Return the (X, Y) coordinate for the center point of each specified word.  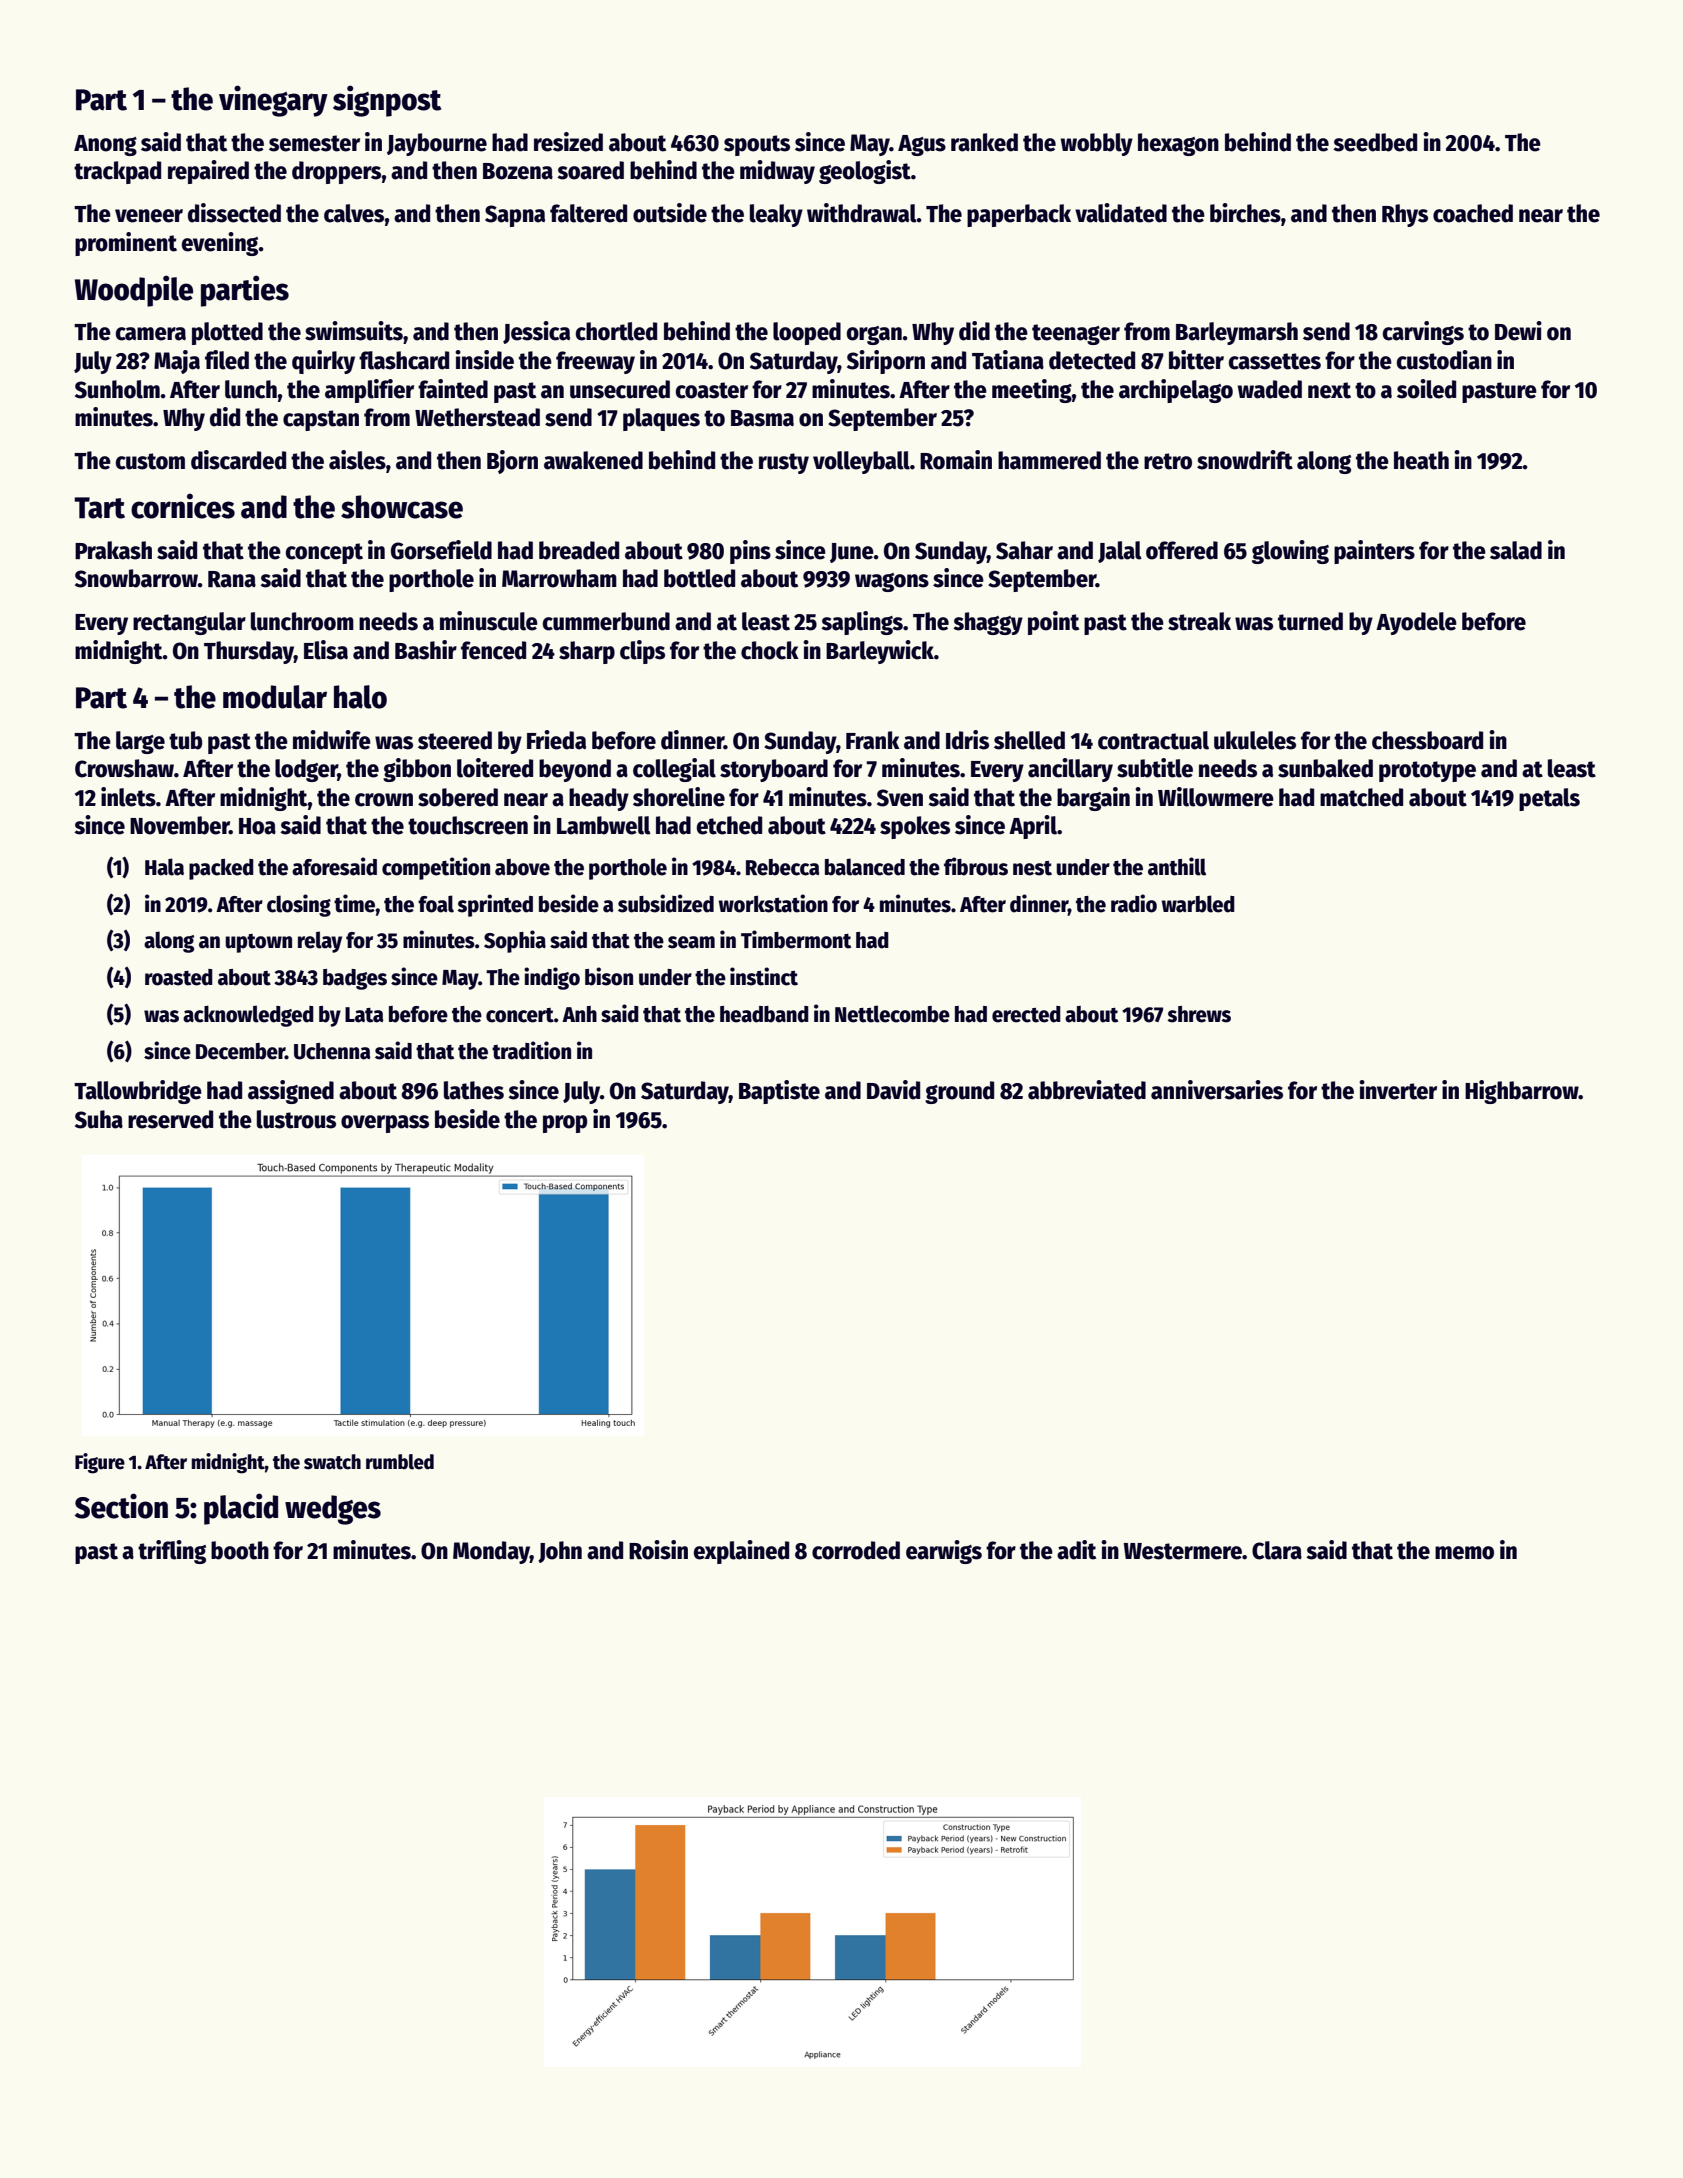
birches (1245, 213)
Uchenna (332, 1051)
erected (1026, 1014)
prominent (126, 244)
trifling (172, 1552)
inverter (1398, 1090)
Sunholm (117, 389)
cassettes (1275, 361)
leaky (776, 215)
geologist (865, 172)
